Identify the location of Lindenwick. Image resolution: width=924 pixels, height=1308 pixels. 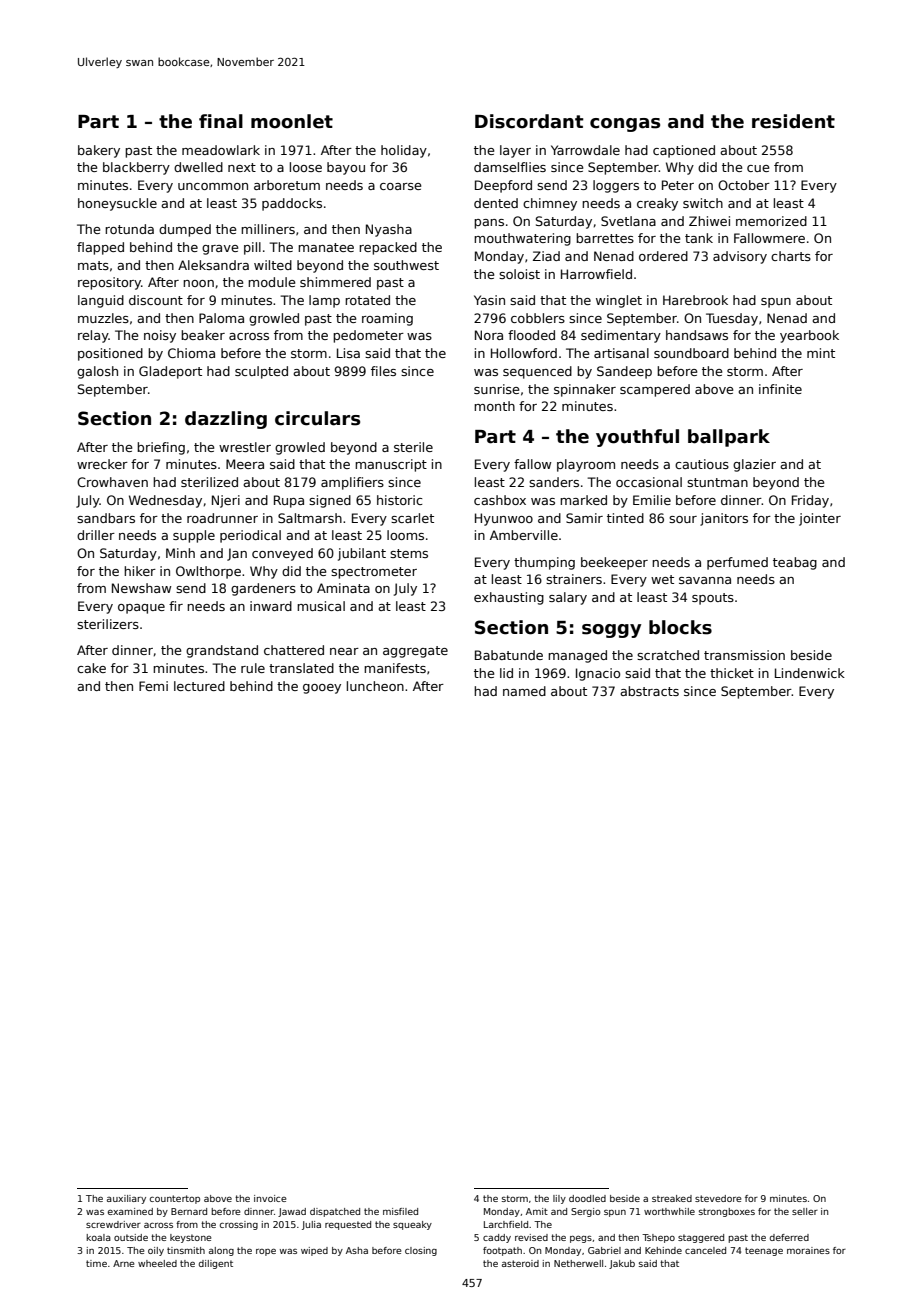
(810, 673).
